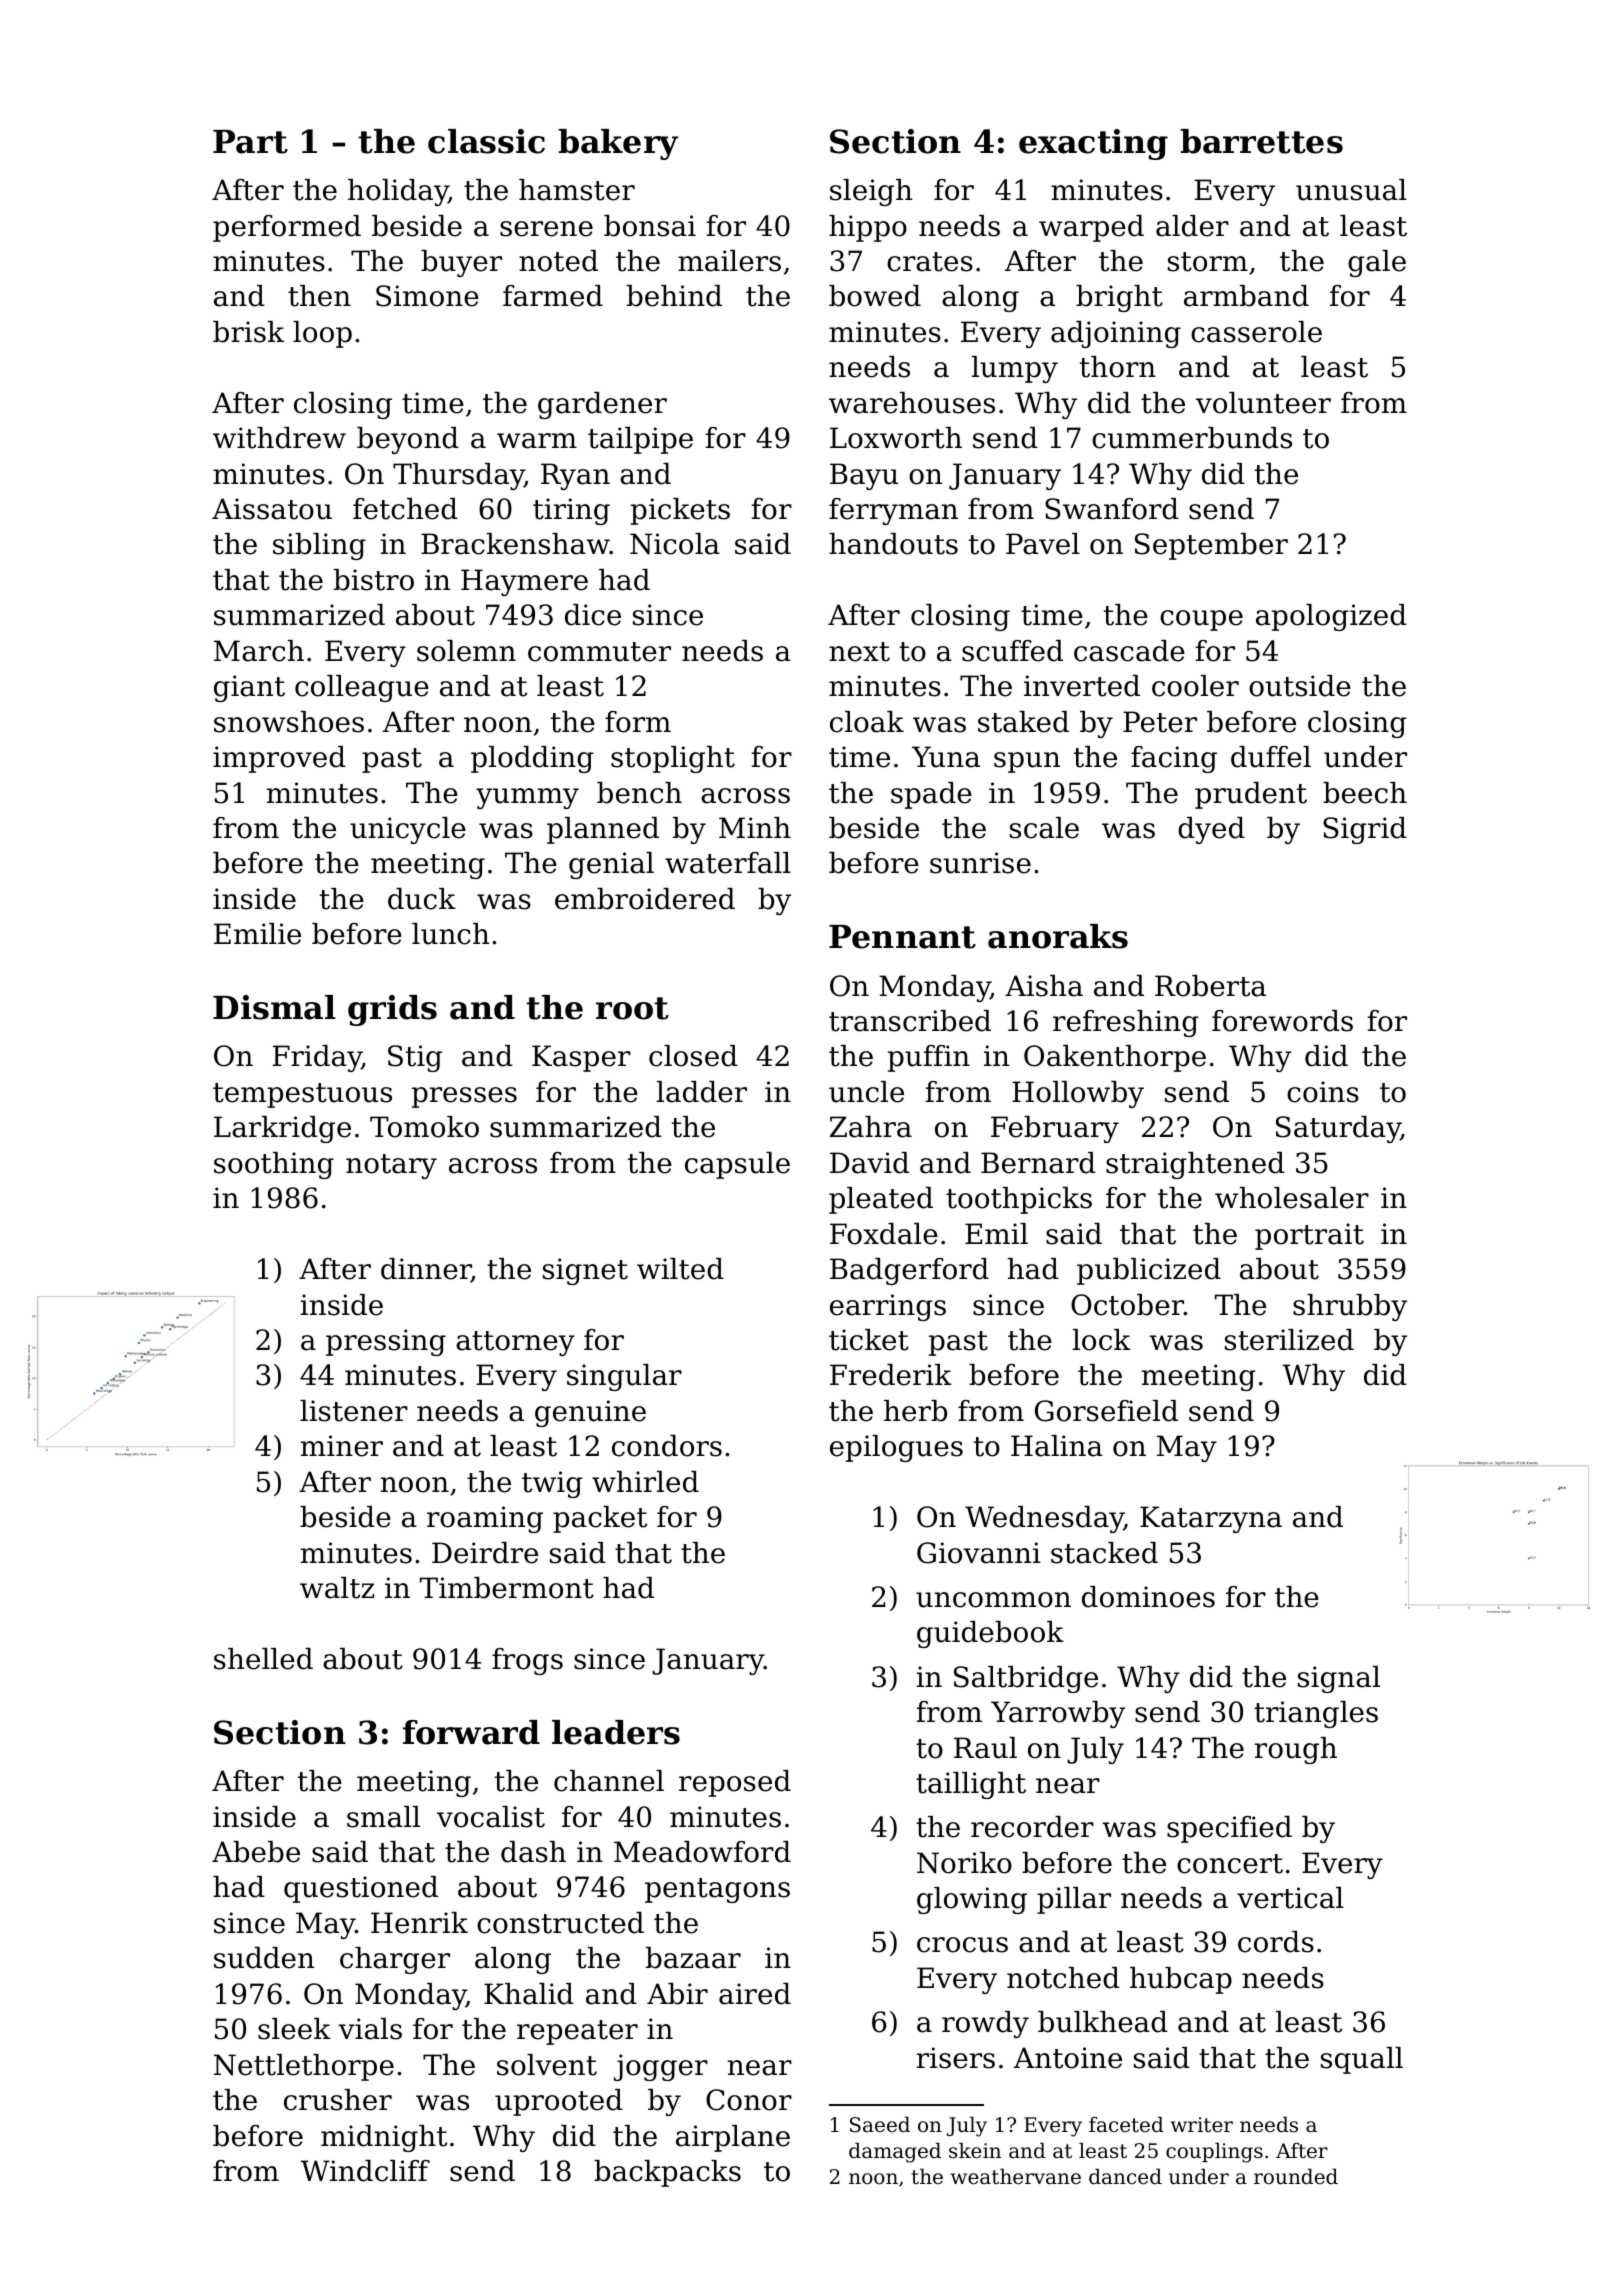  Describe the element at coordinates (398, 192) in the screenshot. I see `holiday` at that location.
